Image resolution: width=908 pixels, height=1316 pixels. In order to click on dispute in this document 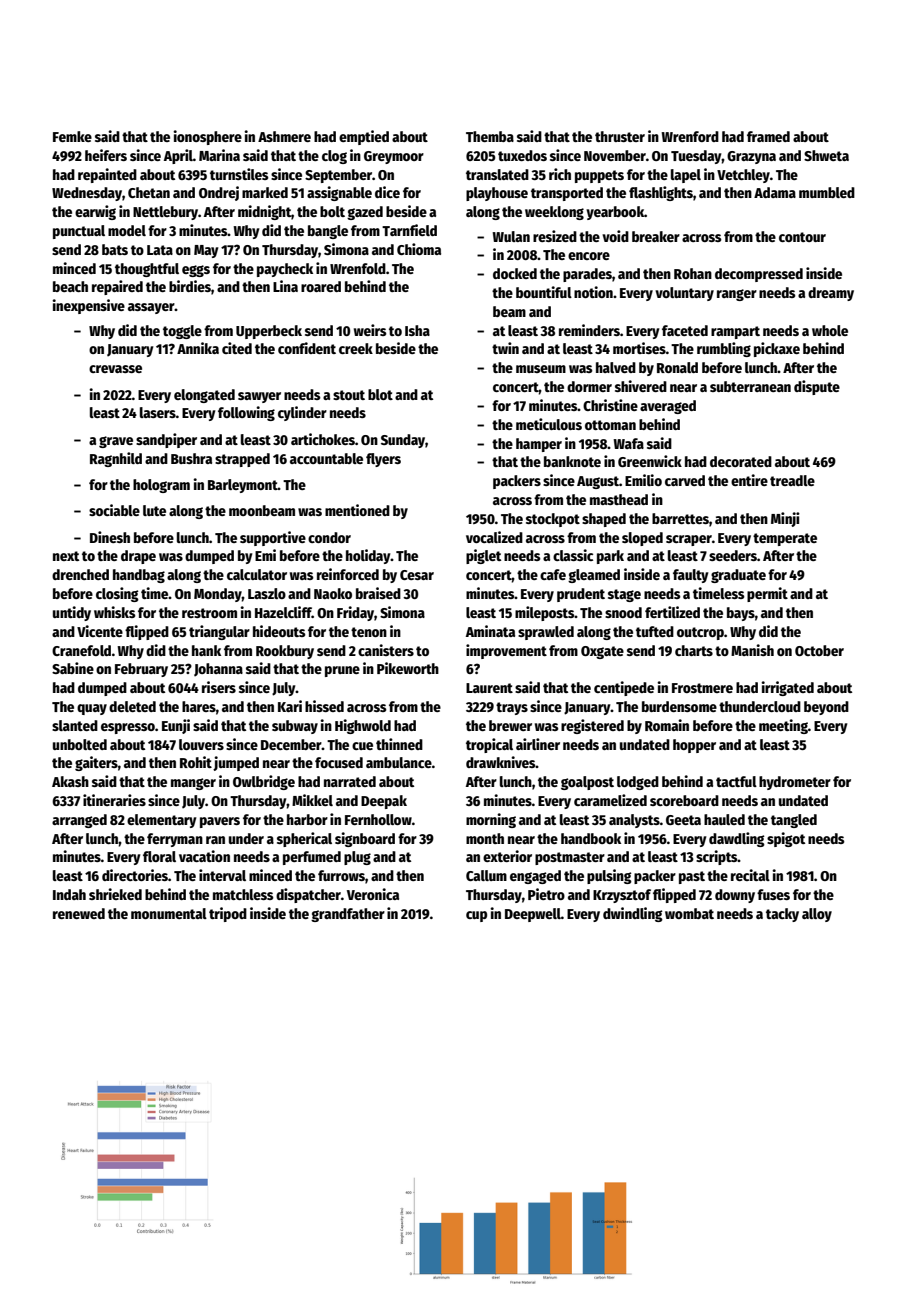, I will do `click(817, 387)`.
